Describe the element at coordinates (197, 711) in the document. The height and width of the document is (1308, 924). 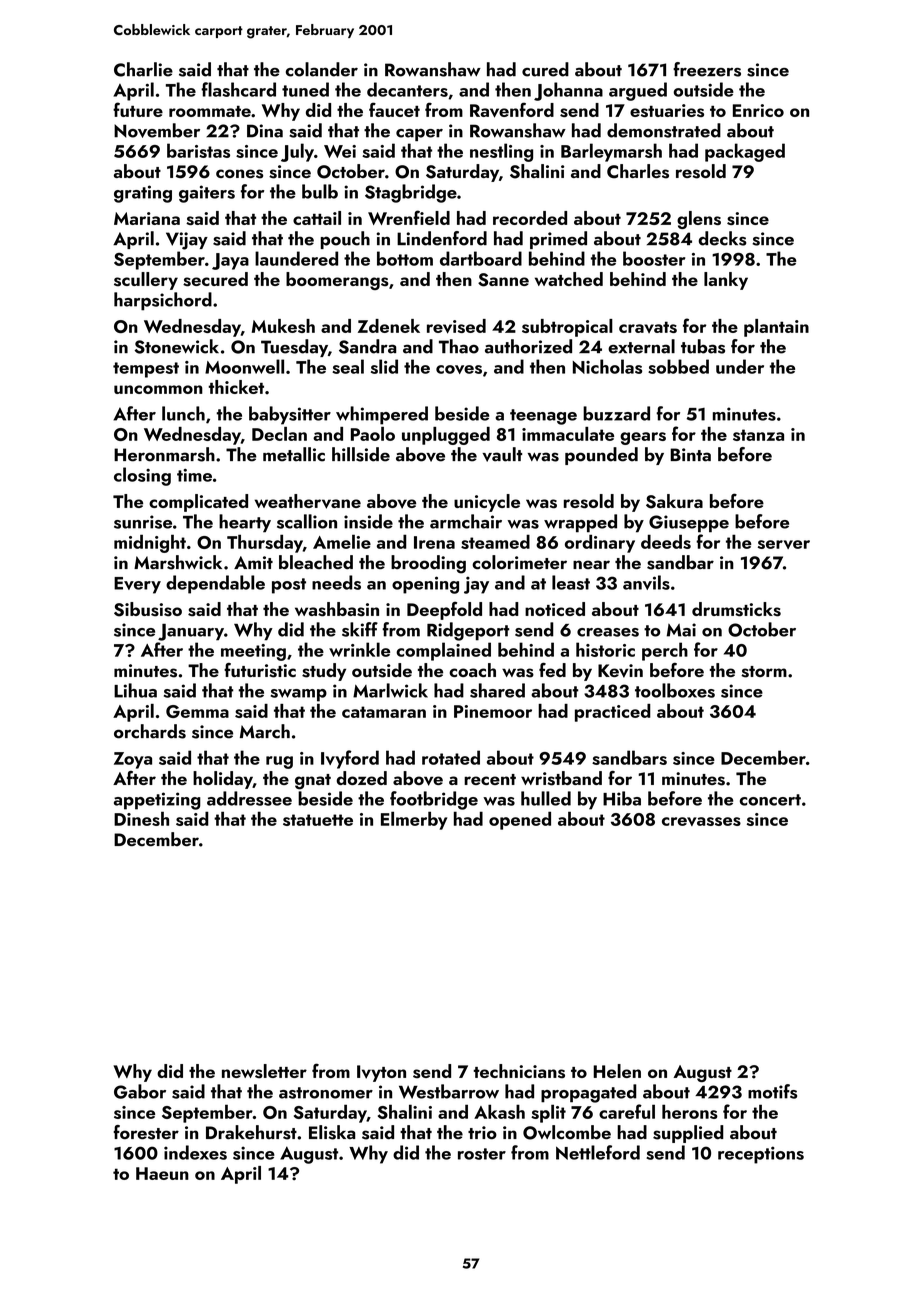
I see `Gemma` at that location.
